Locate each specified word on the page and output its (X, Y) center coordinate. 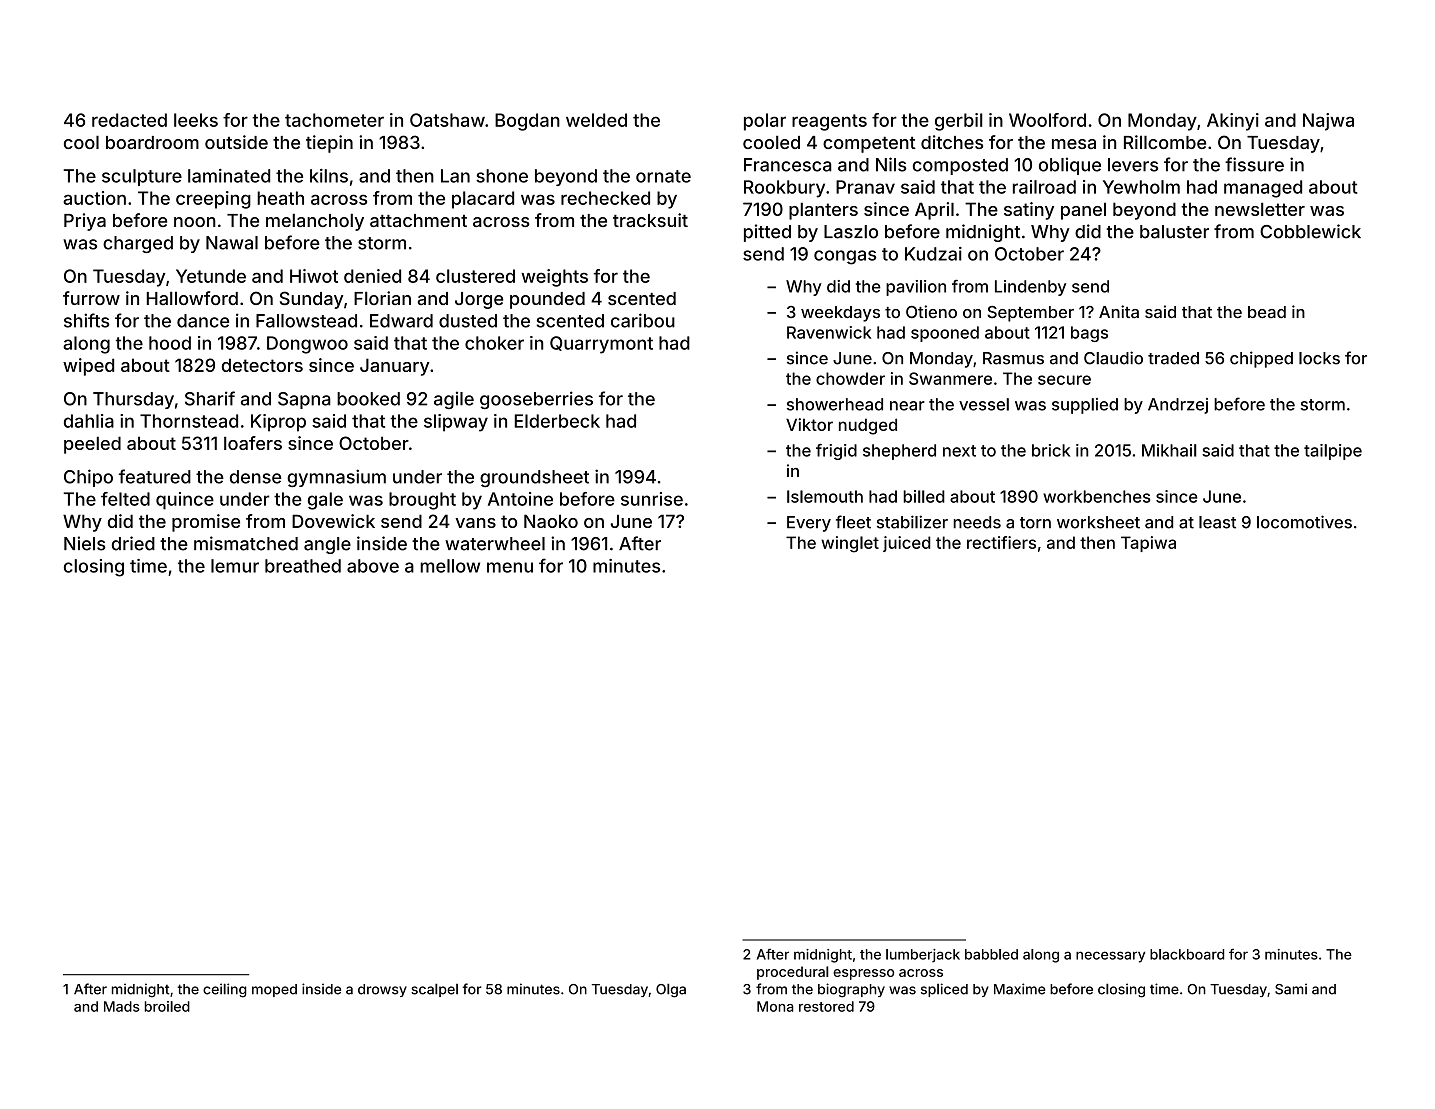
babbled (991, 954)
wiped (88, 367)
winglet (850, 544)
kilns (329, 176)
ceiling (224, 990)
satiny (1029, 211)
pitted (767, 233)
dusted (468, 321)
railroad (1044, 187)
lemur (235, 566)
